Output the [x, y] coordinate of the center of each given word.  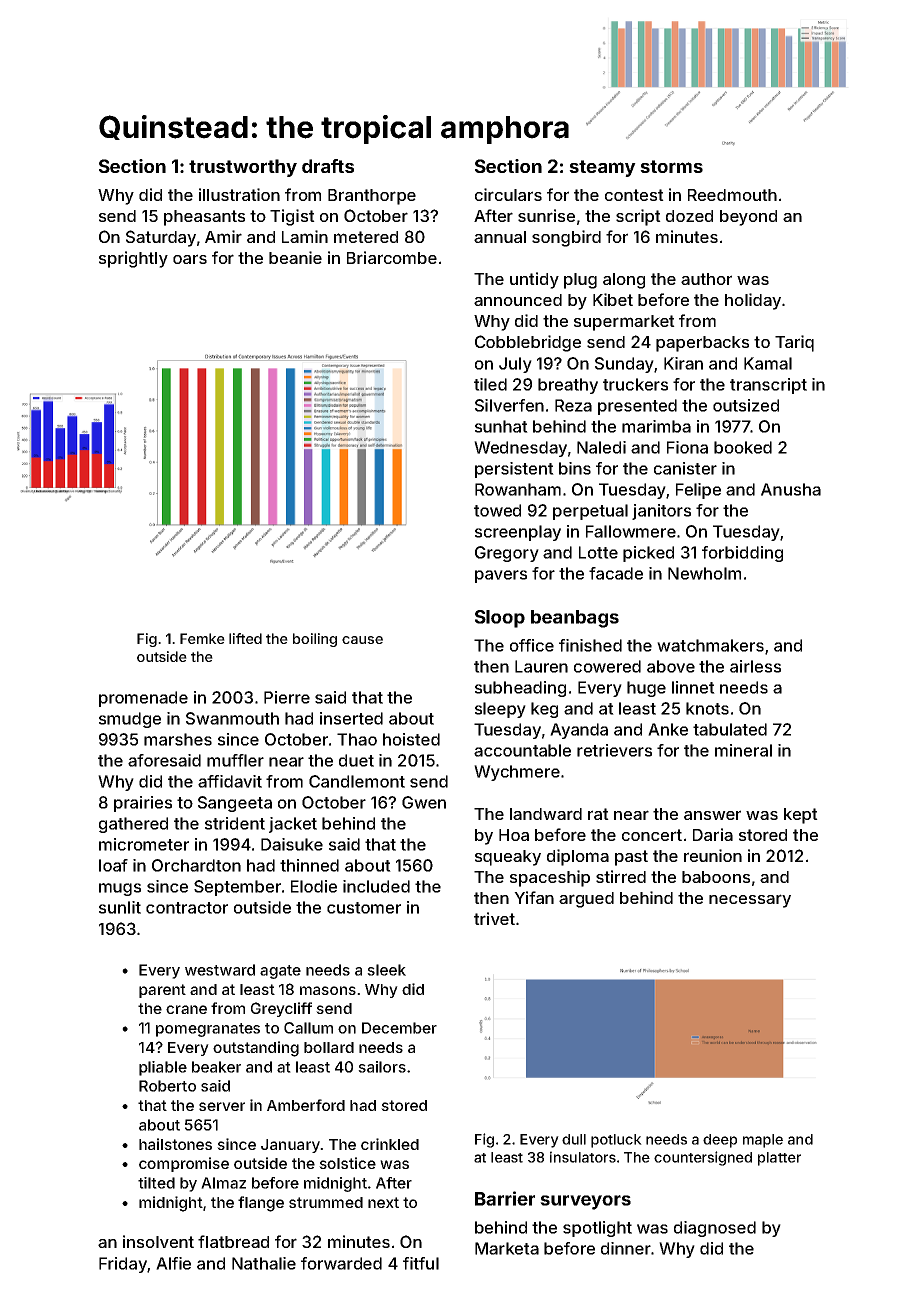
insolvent [158, 1241]
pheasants [204, 218]
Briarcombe [392, 257]
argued [586, 900]
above [671, 666]
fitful [421, 1263]
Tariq [794, 343]
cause [362, 640]
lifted [245, 638]
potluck [616, 1141]
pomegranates [208, 1030]
